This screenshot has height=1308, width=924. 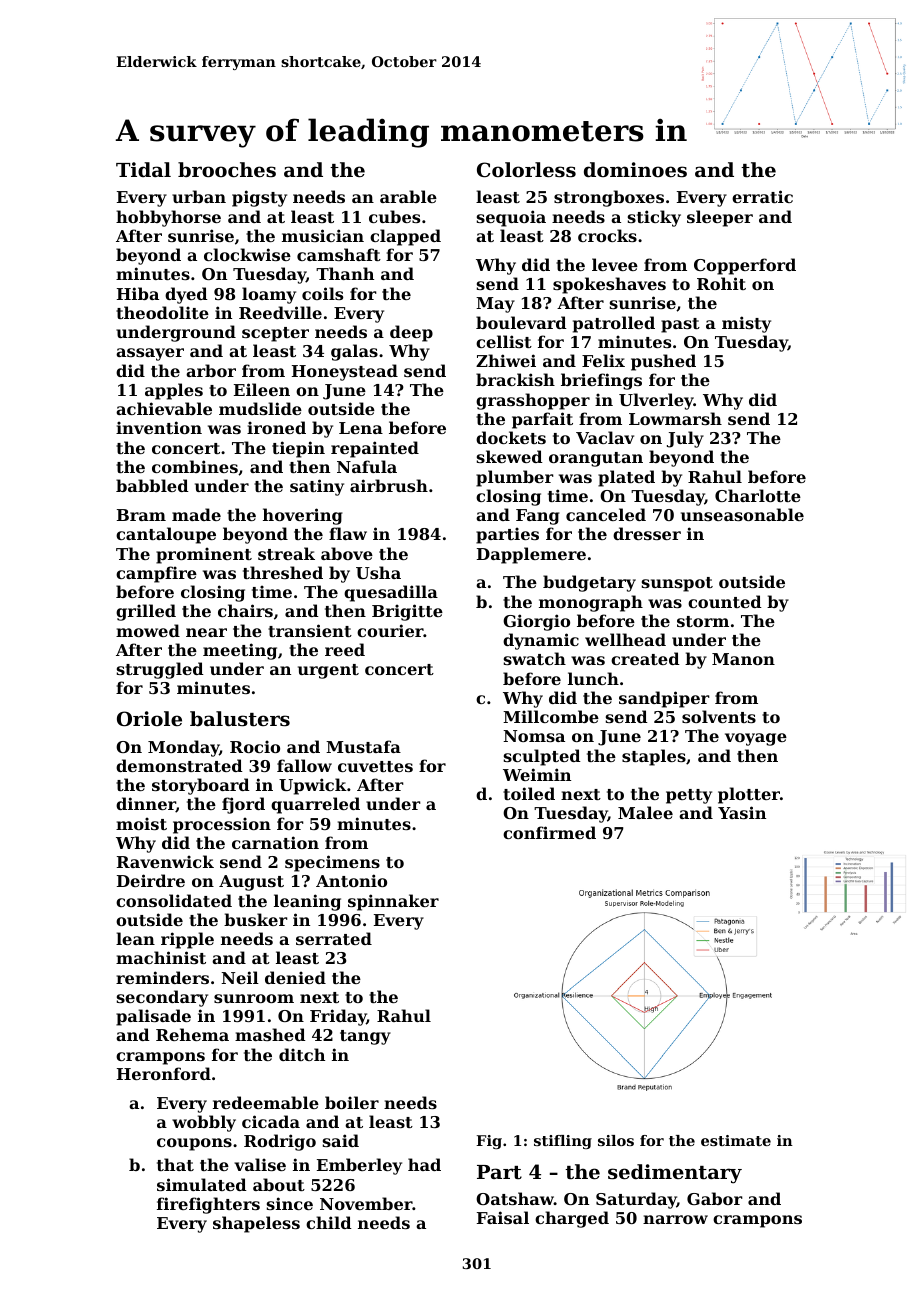 I want to click on dominoes, so click(x=635, y=169).
